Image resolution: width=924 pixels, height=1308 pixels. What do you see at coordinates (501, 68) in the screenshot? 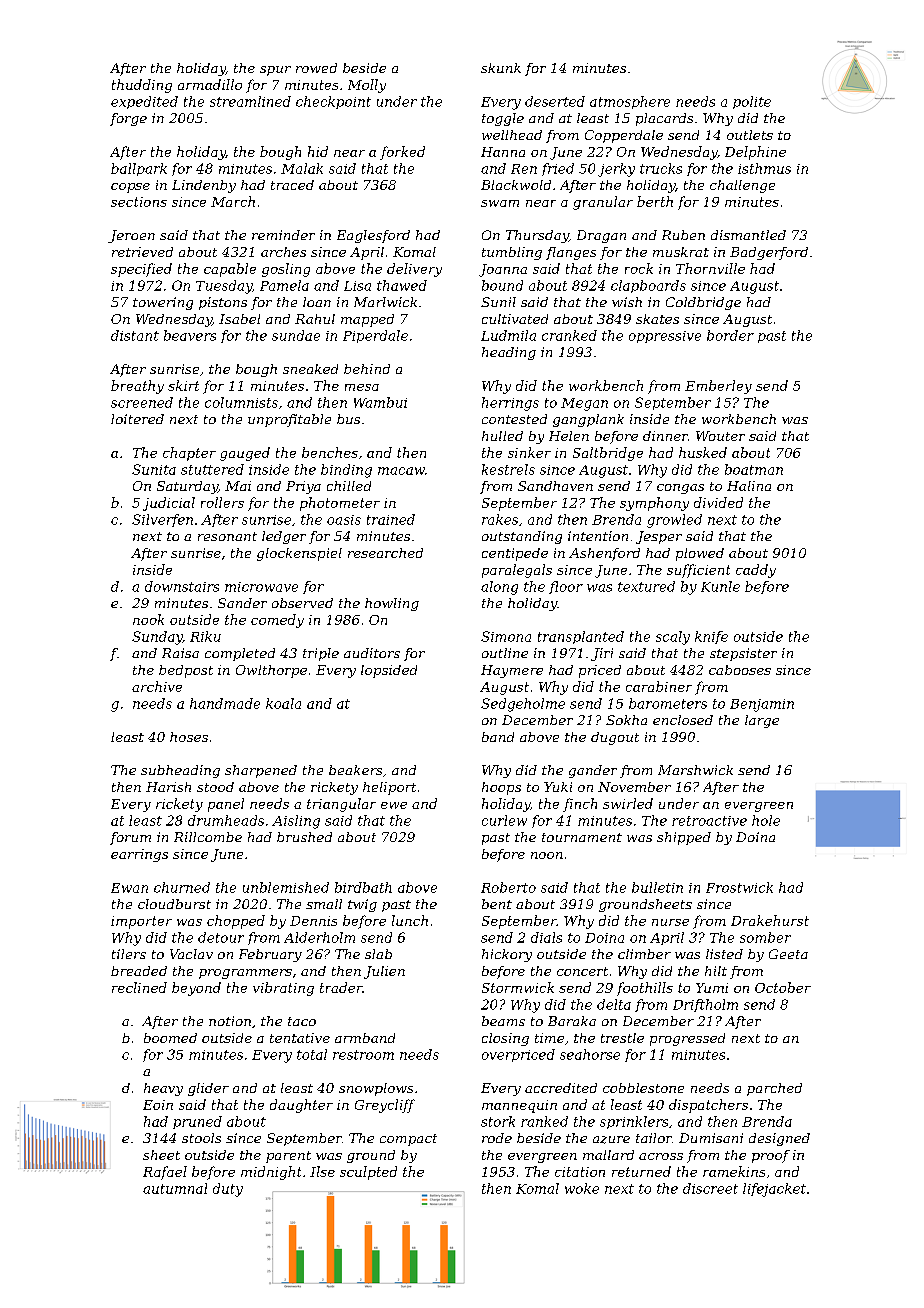
I see `skunk` at bounding box center [501, 68].
